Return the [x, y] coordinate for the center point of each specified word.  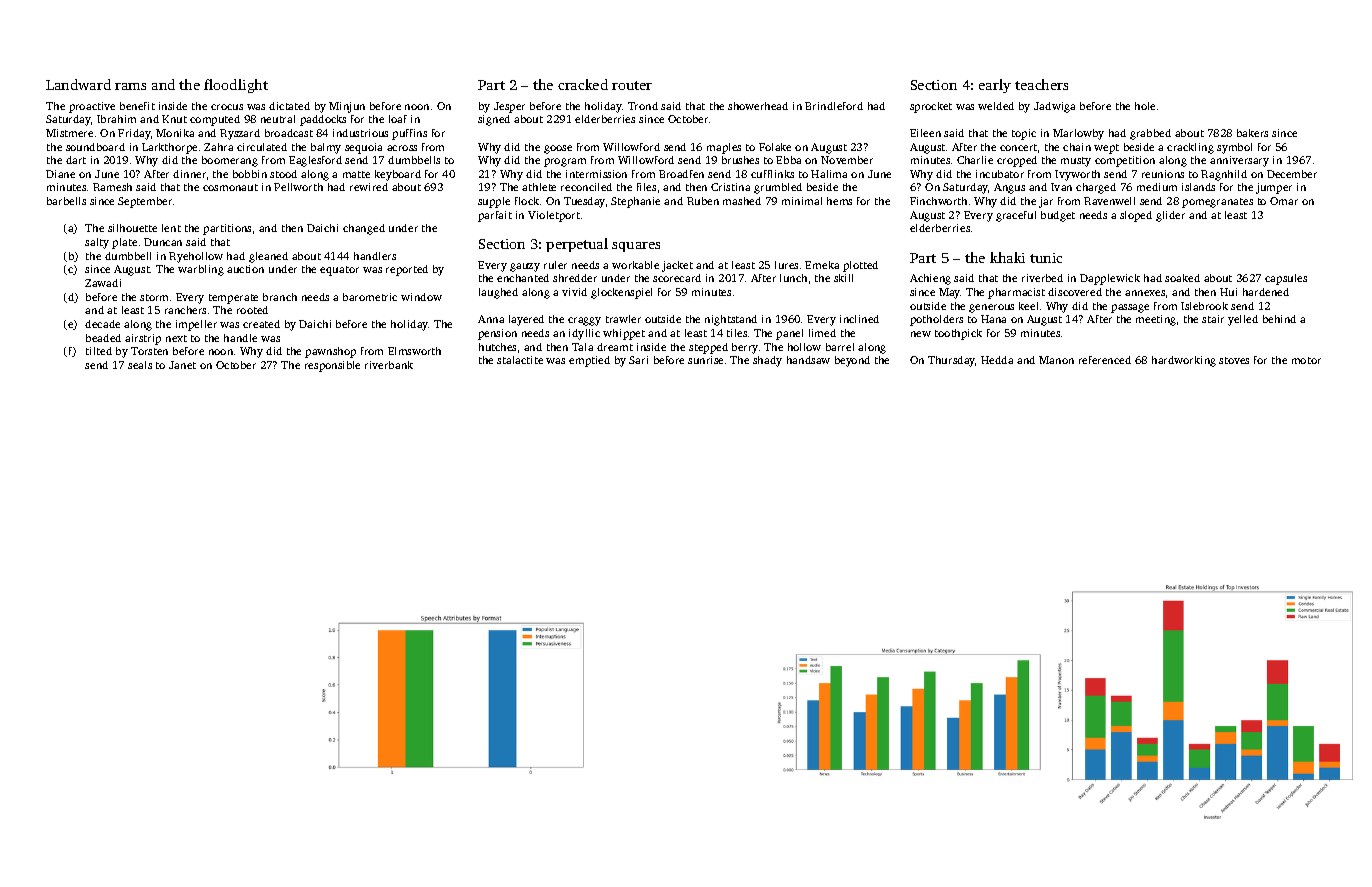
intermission [596, 174]
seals [140, 365]
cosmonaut [230, 187]
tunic [1046, 258]
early [995, 86]
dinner [189, 174]
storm [154, 297]
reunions [1163, 174]
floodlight [236, 86]
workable [635, 265]
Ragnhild [1224, 175]
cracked [583, 84]
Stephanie [635, 202]
